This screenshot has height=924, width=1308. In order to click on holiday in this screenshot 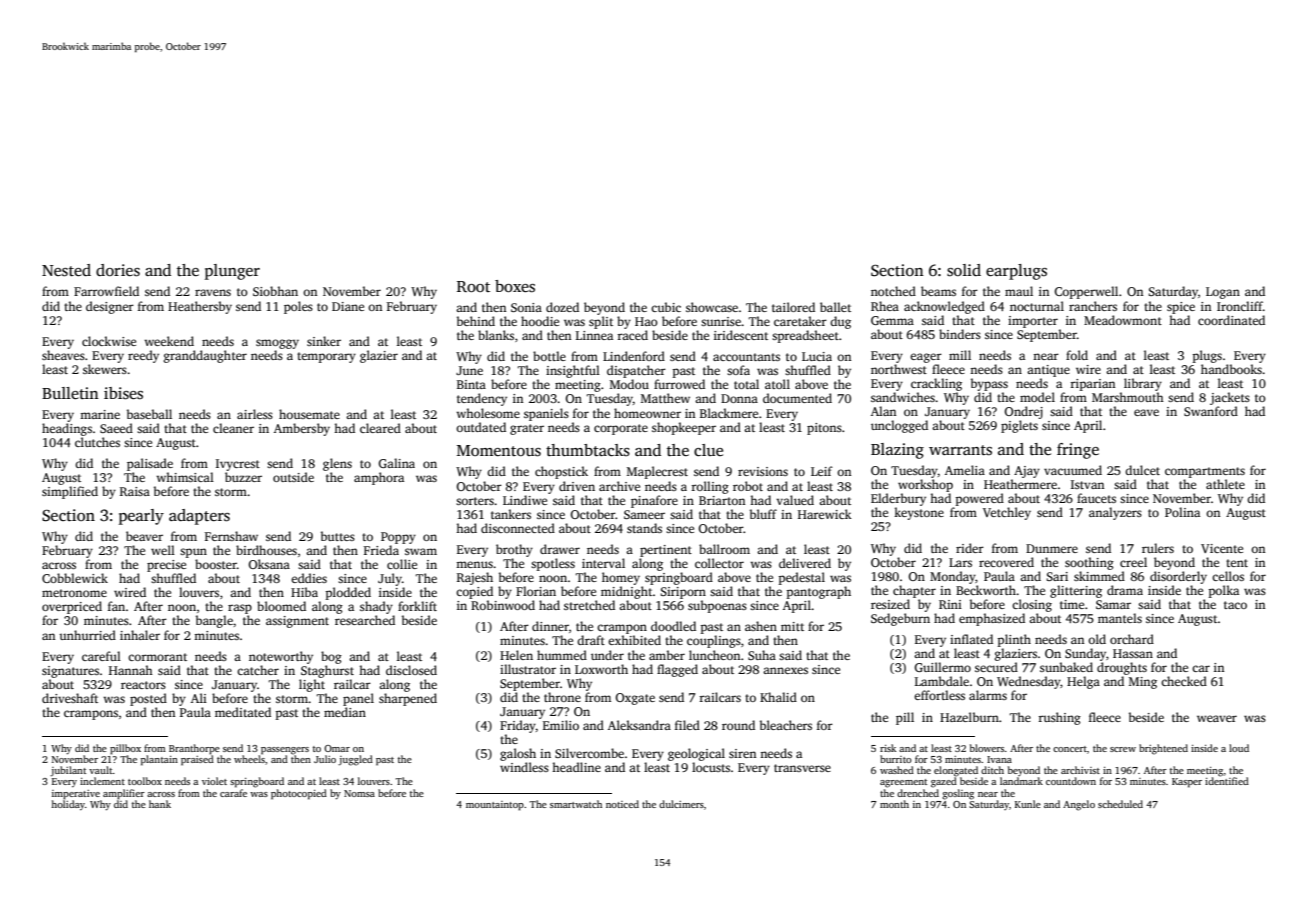, I will do `click(68, 805)`.
